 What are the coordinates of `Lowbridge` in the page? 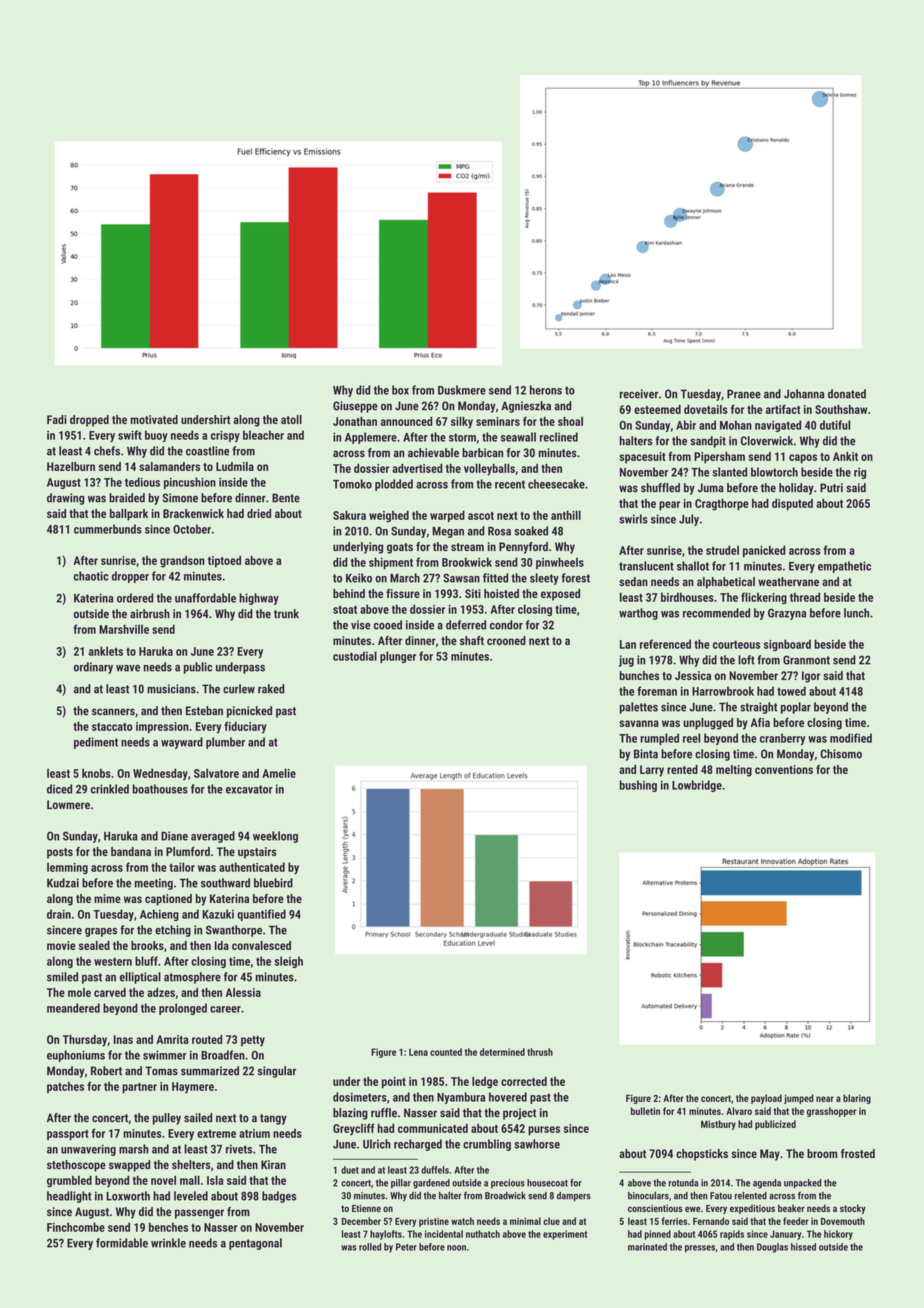 It's located at (697, 786).
